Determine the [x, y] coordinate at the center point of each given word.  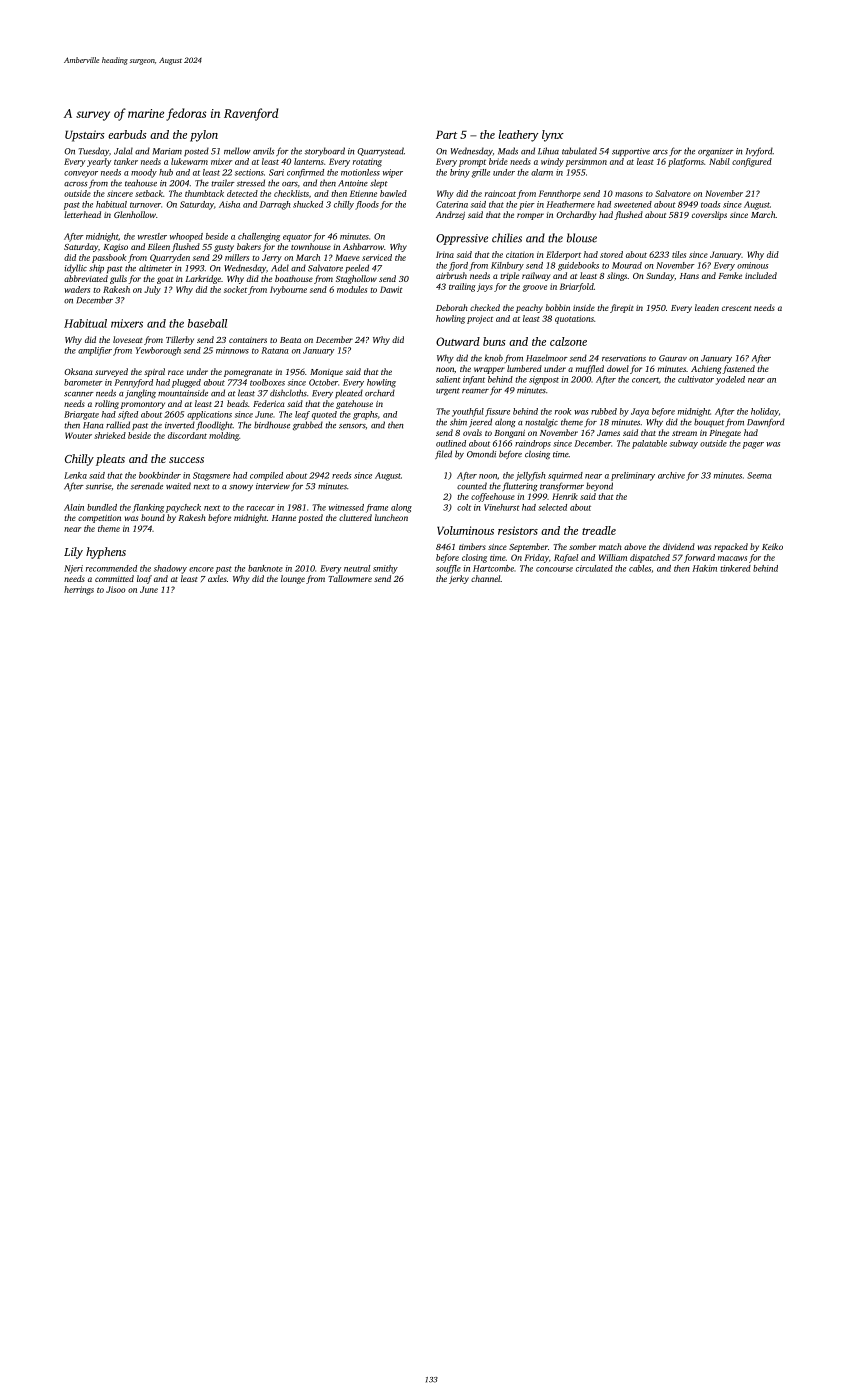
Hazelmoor [547, 358]
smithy [385, 569]
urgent [448, 392]
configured [752, 162]
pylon [204, 136]
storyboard [325, 151]
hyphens [106, 553]
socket [235, 289]
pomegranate [248, 373]
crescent [736, 308]
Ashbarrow [363, 246]
